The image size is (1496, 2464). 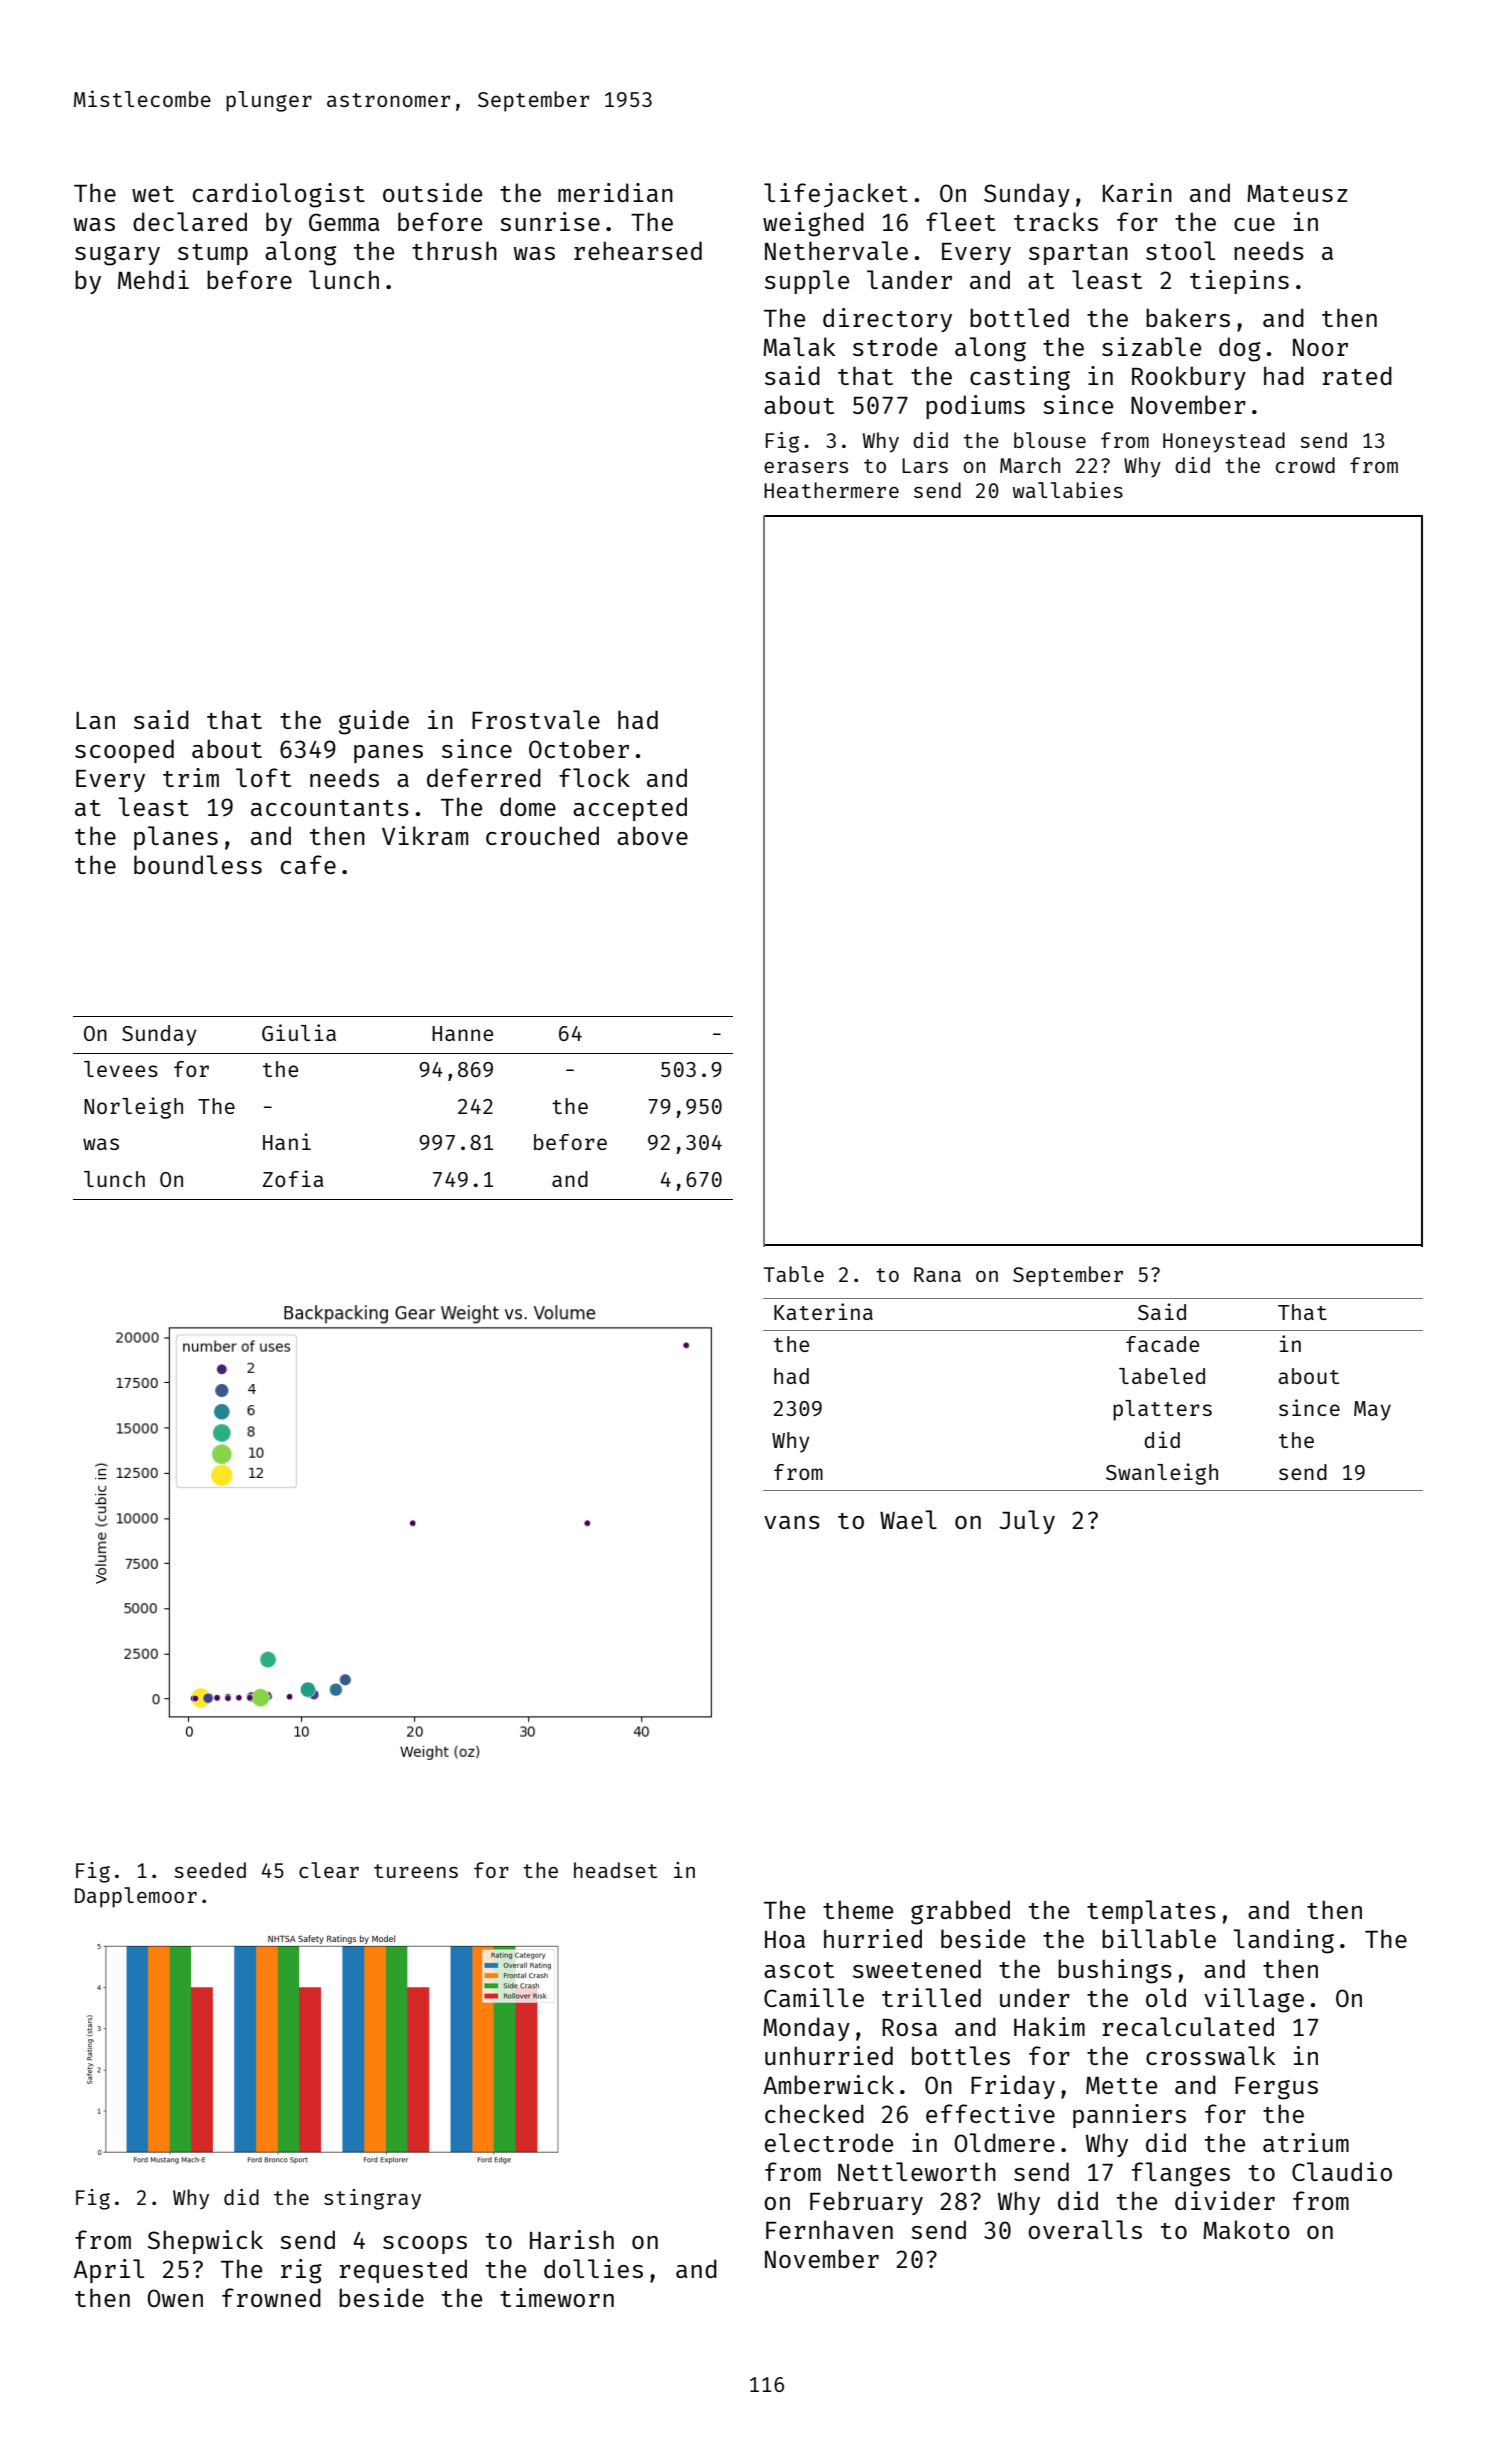 What do you see at coordinates (329, 1870) in the page?
I see `clear` at bounding box center [329, 1870].
